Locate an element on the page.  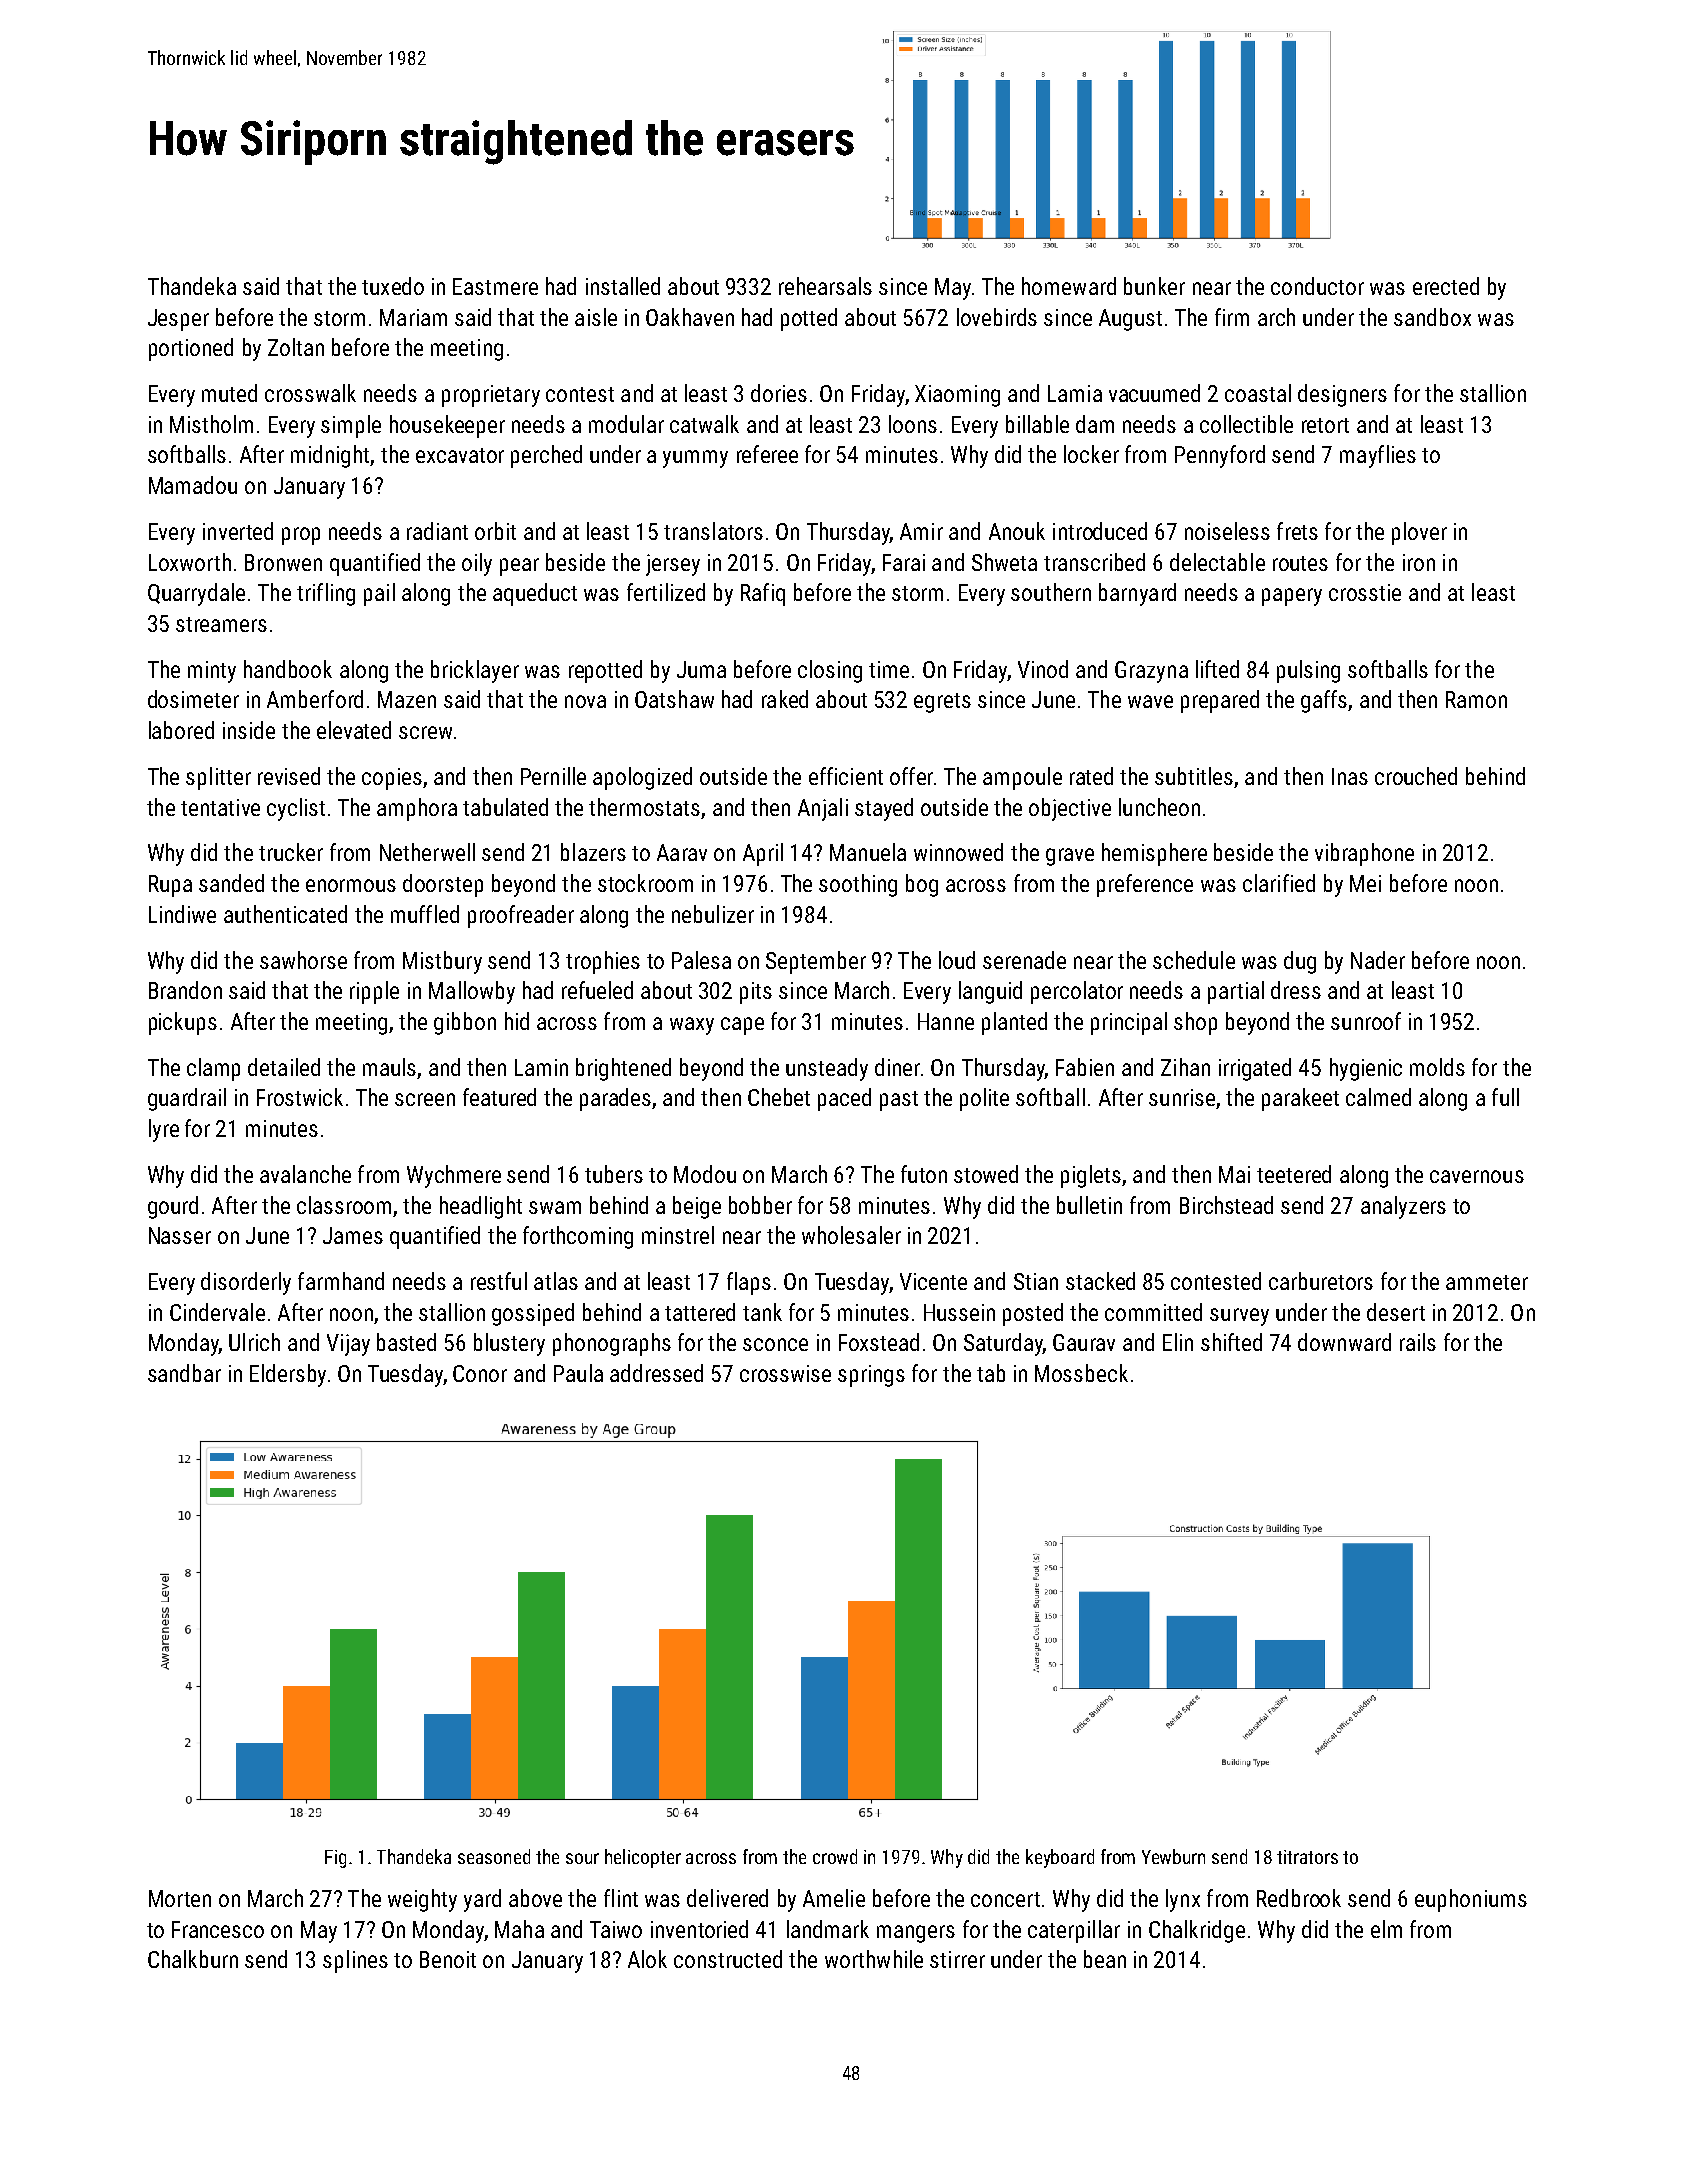
conductor is located at coordinates (1317, 286).
